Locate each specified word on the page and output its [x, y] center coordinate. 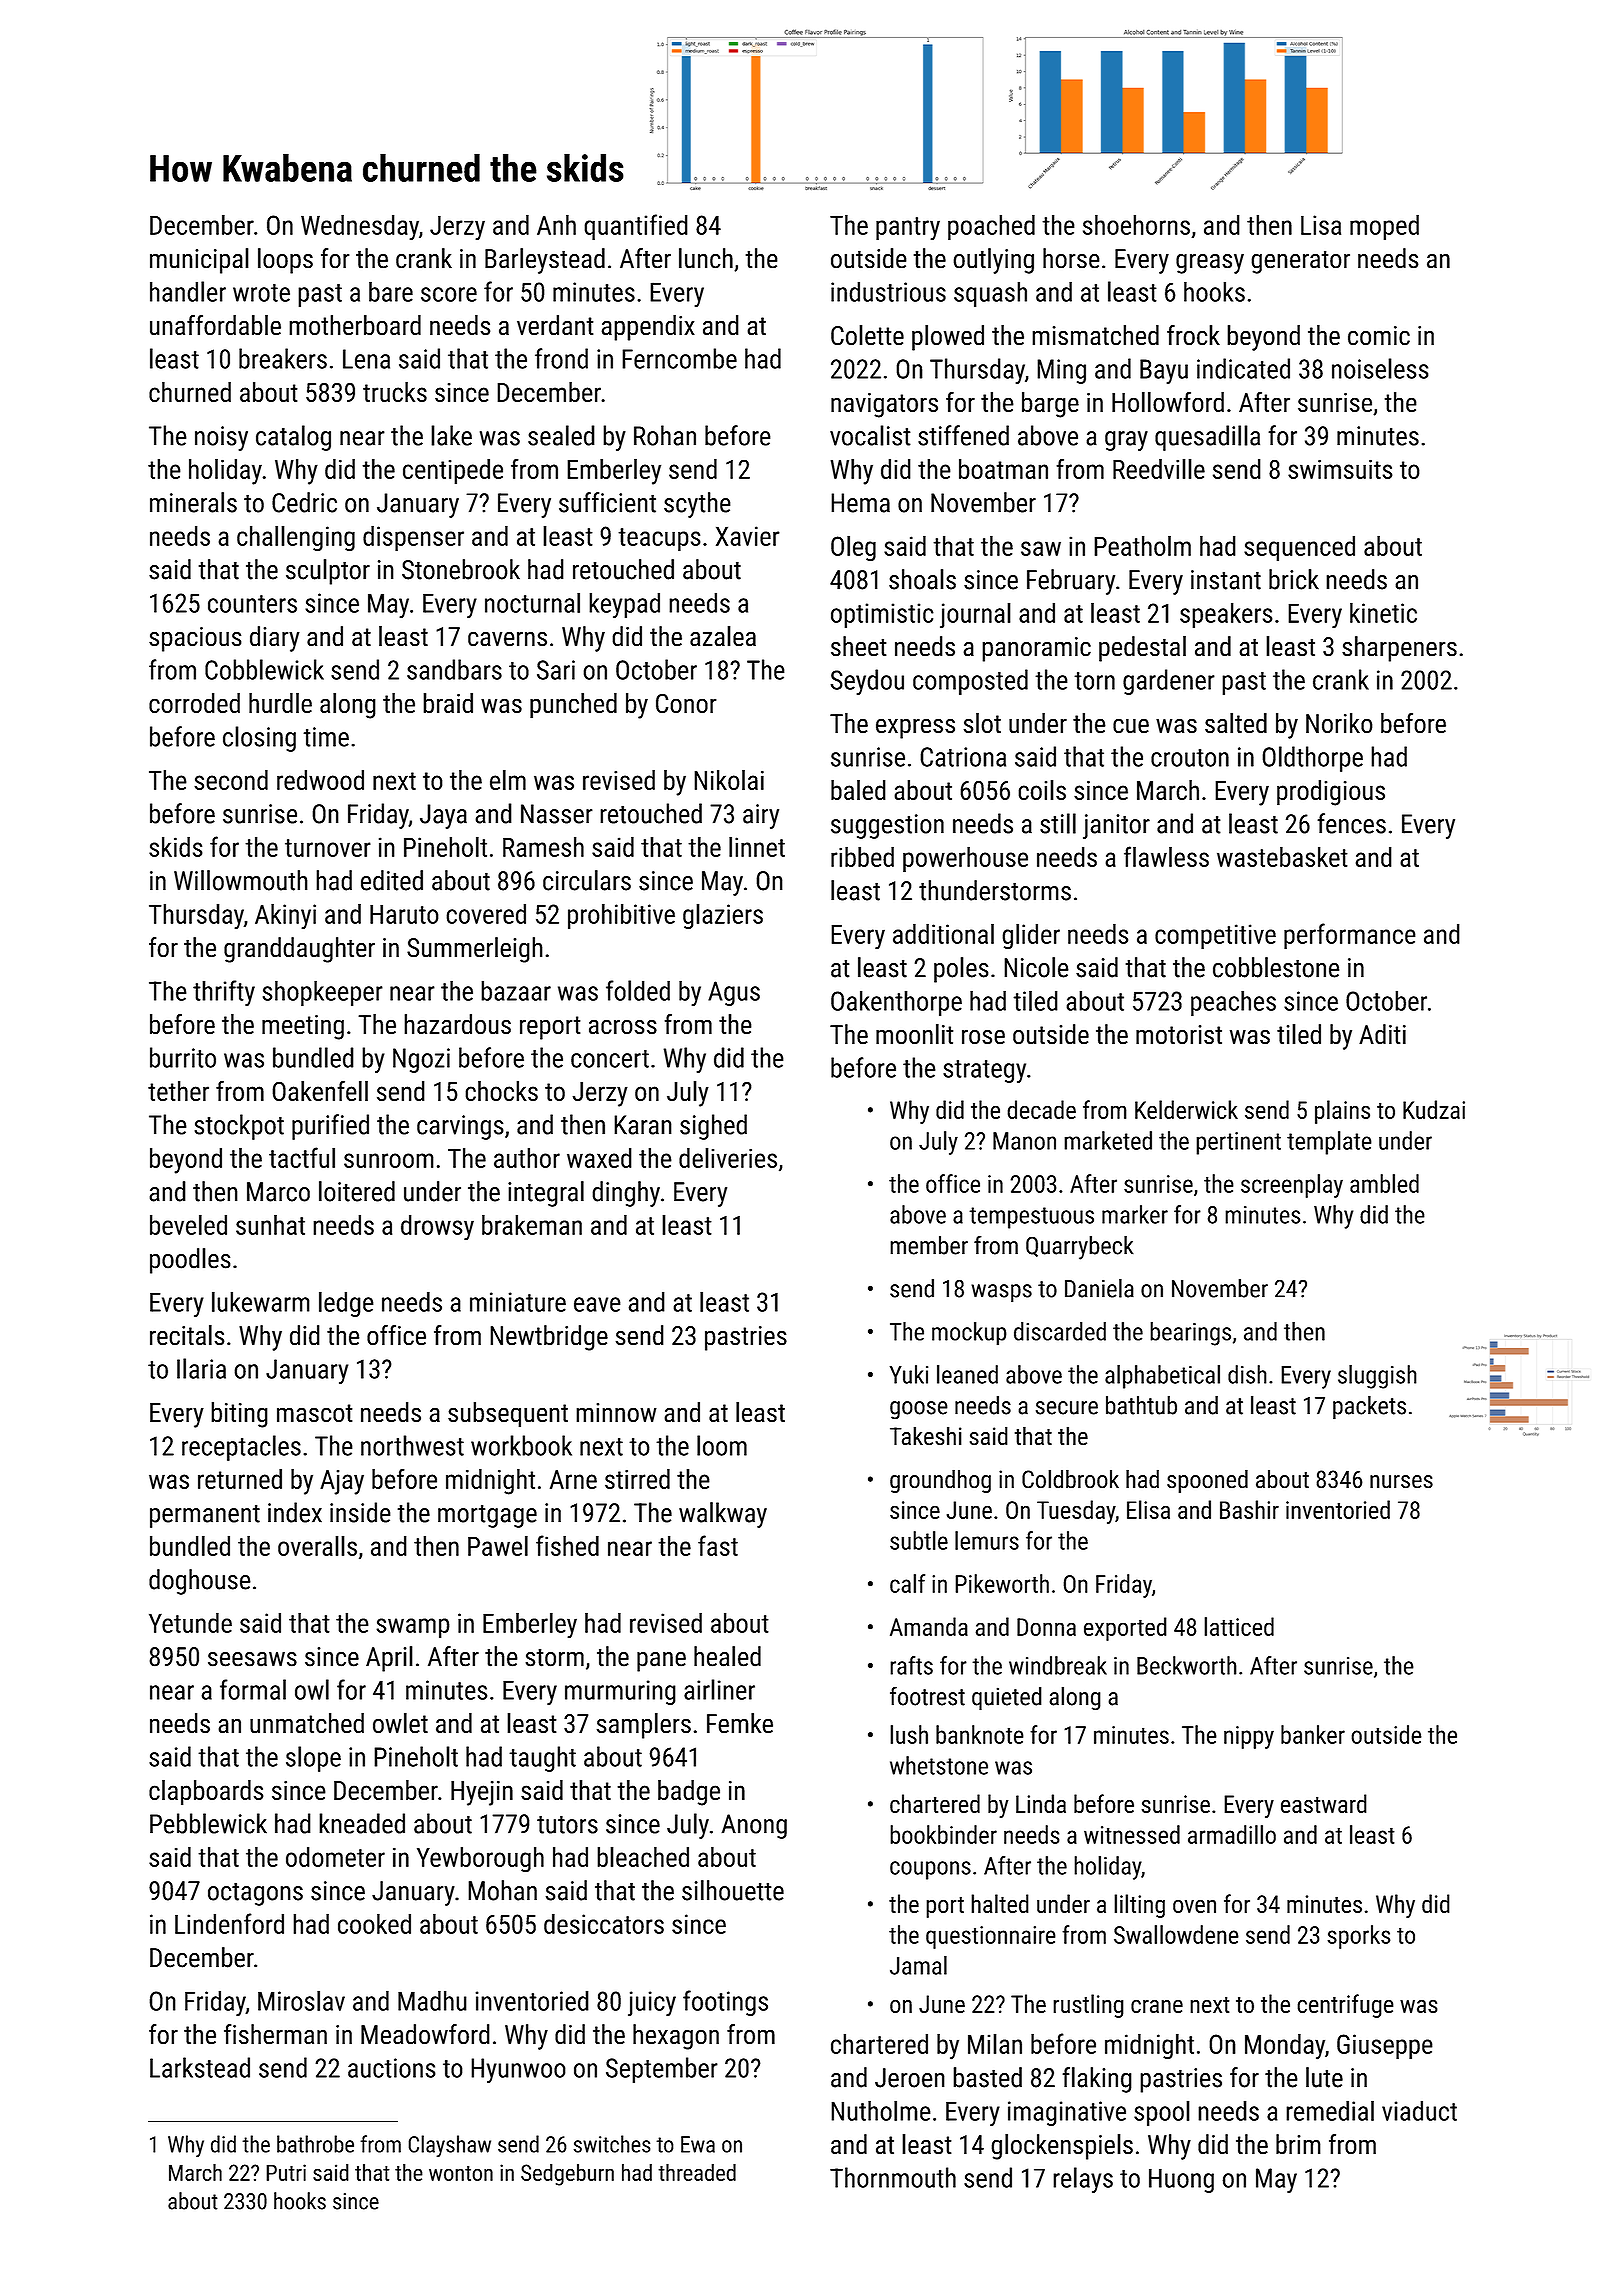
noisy [221, 438]
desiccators [604, 1923]
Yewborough [480, 1859]
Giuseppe [1385, 2046]
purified [330, 1127]
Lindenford [229, 1923]
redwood [320, 780]
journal [975, 615]
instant [1226, 580]
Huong [1181, 2180]
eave [597, 1304]
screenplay [1292, 1186]
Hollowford [1168, 402]
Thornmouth [893, 2177]
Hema [860, 503]
